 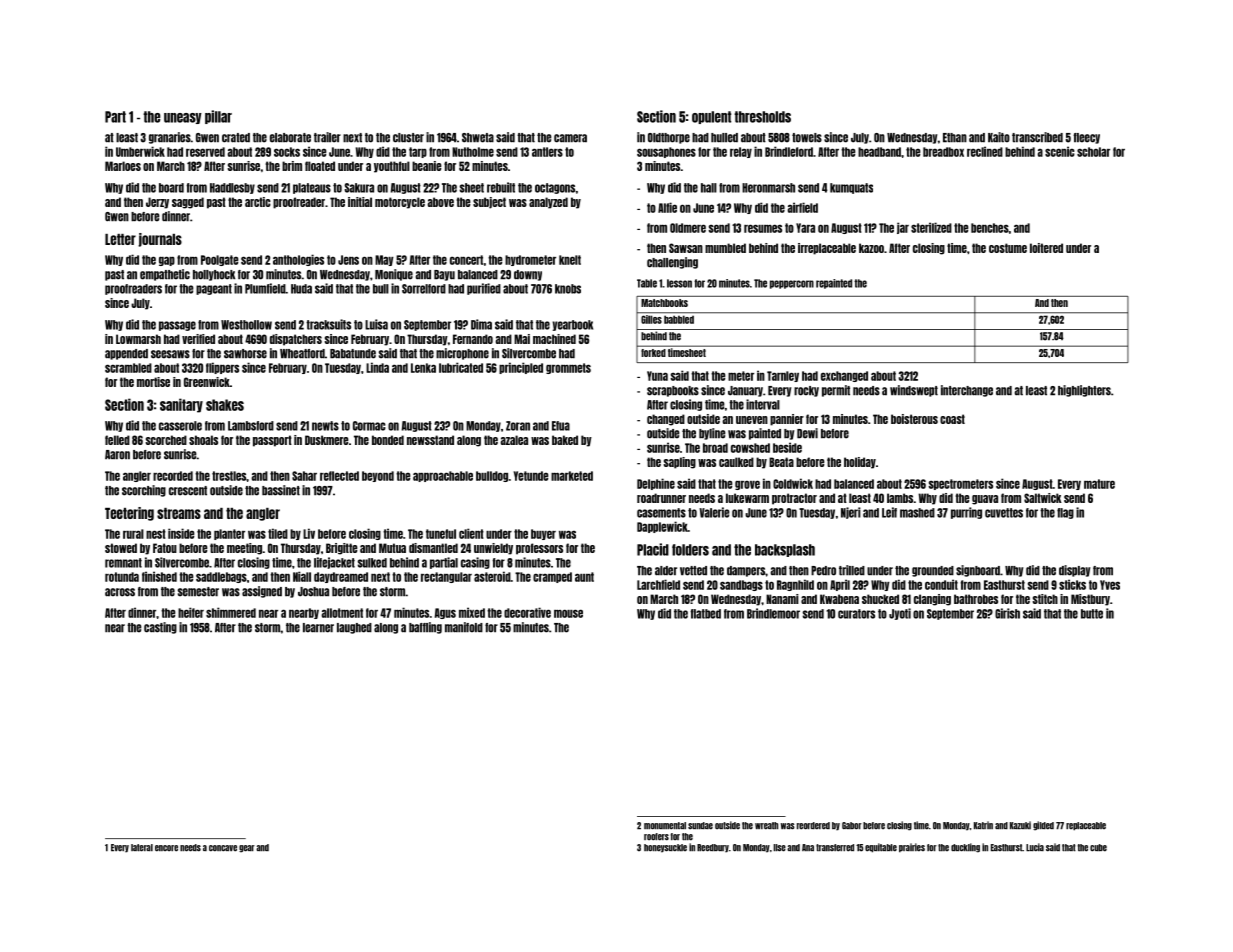 I want to click on gilded, so click(x=1043, y=826).
